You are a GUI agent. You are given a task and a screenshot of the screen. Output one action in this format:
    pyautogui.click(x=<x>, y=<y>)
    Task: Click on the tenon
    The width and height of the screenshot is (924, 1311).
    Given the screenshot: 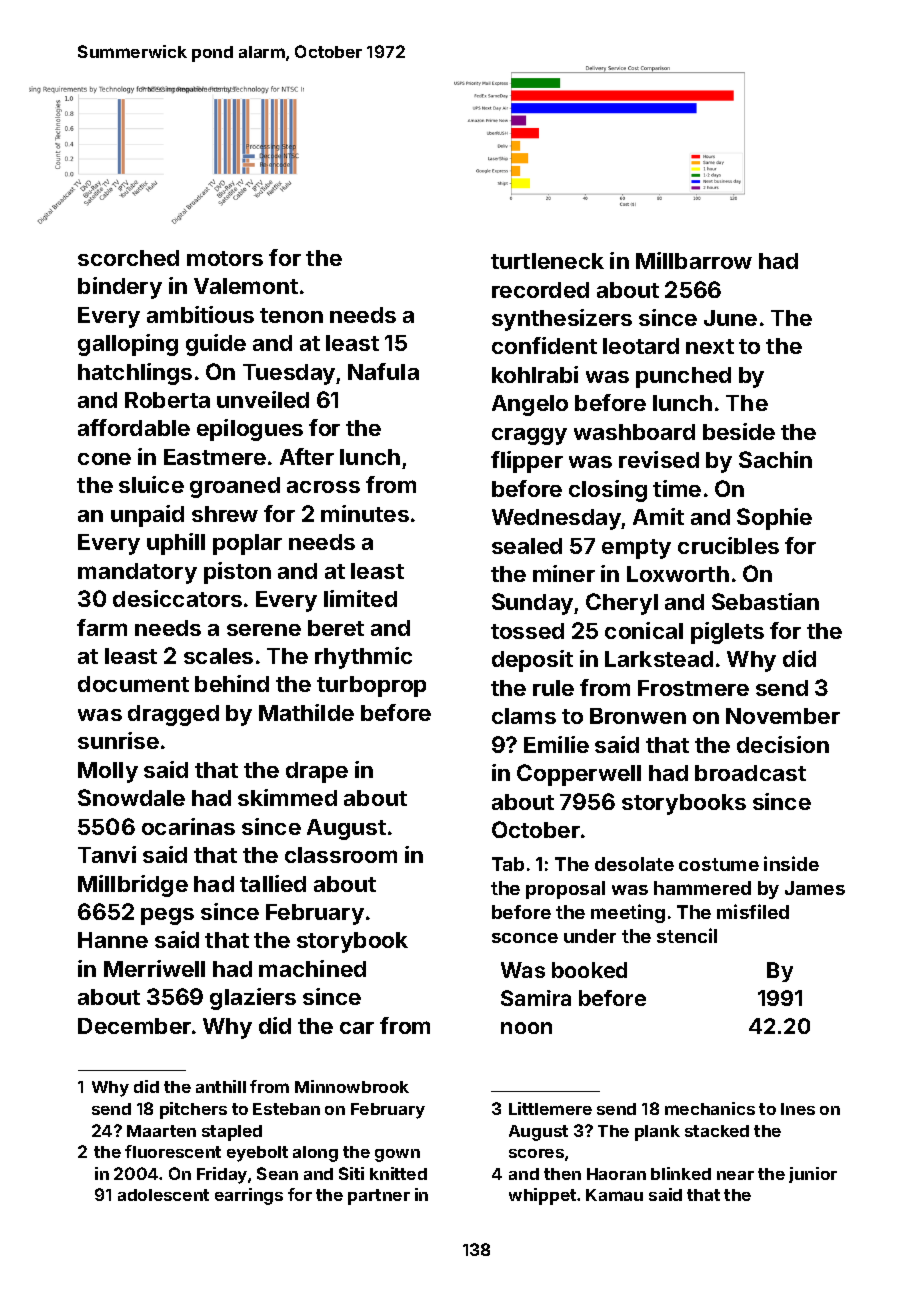 What is the action you would take?
    pyautogui.click(x=291, y=315)
